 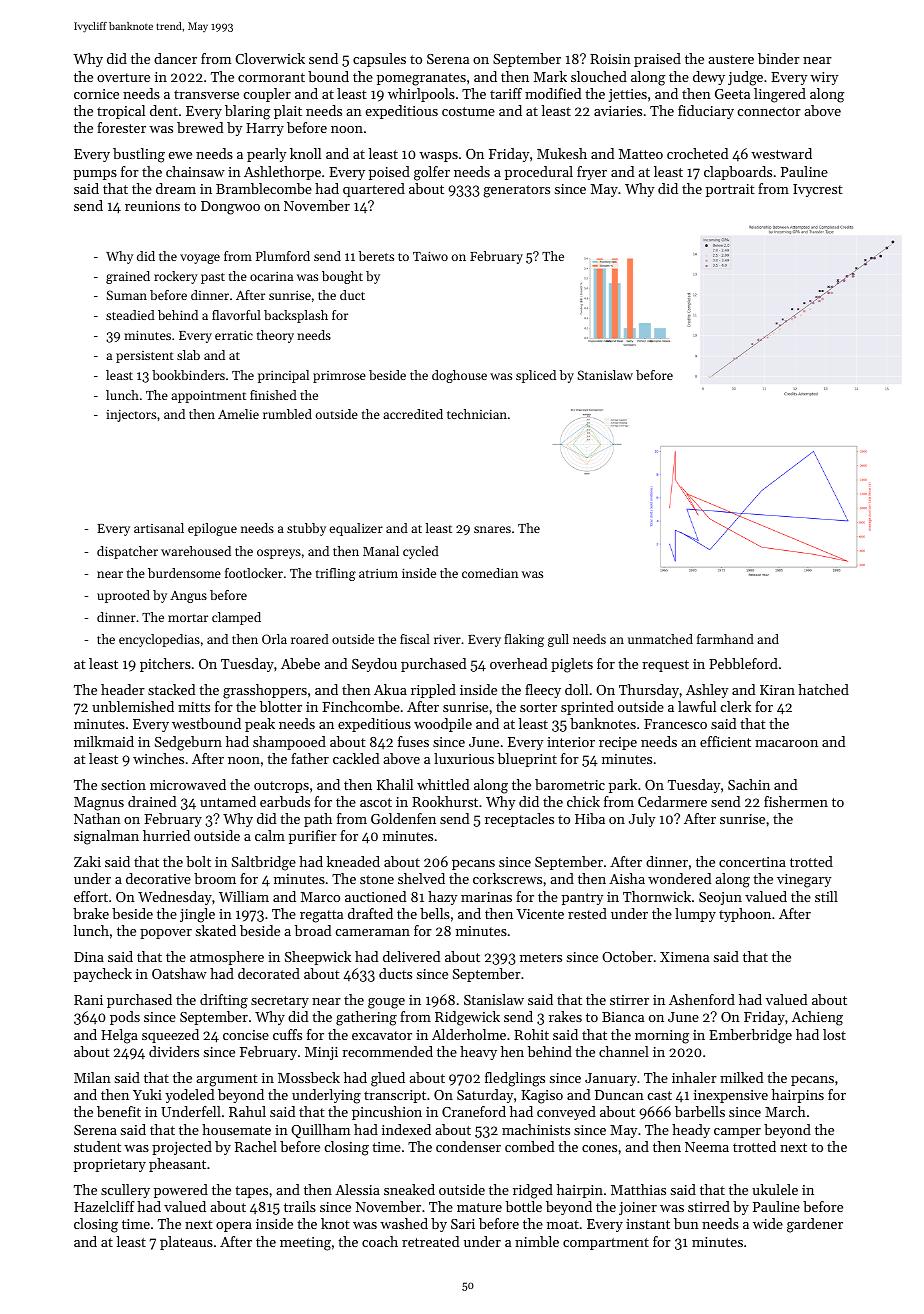 I want to click on Aisha, so click(x=627, y=878).
